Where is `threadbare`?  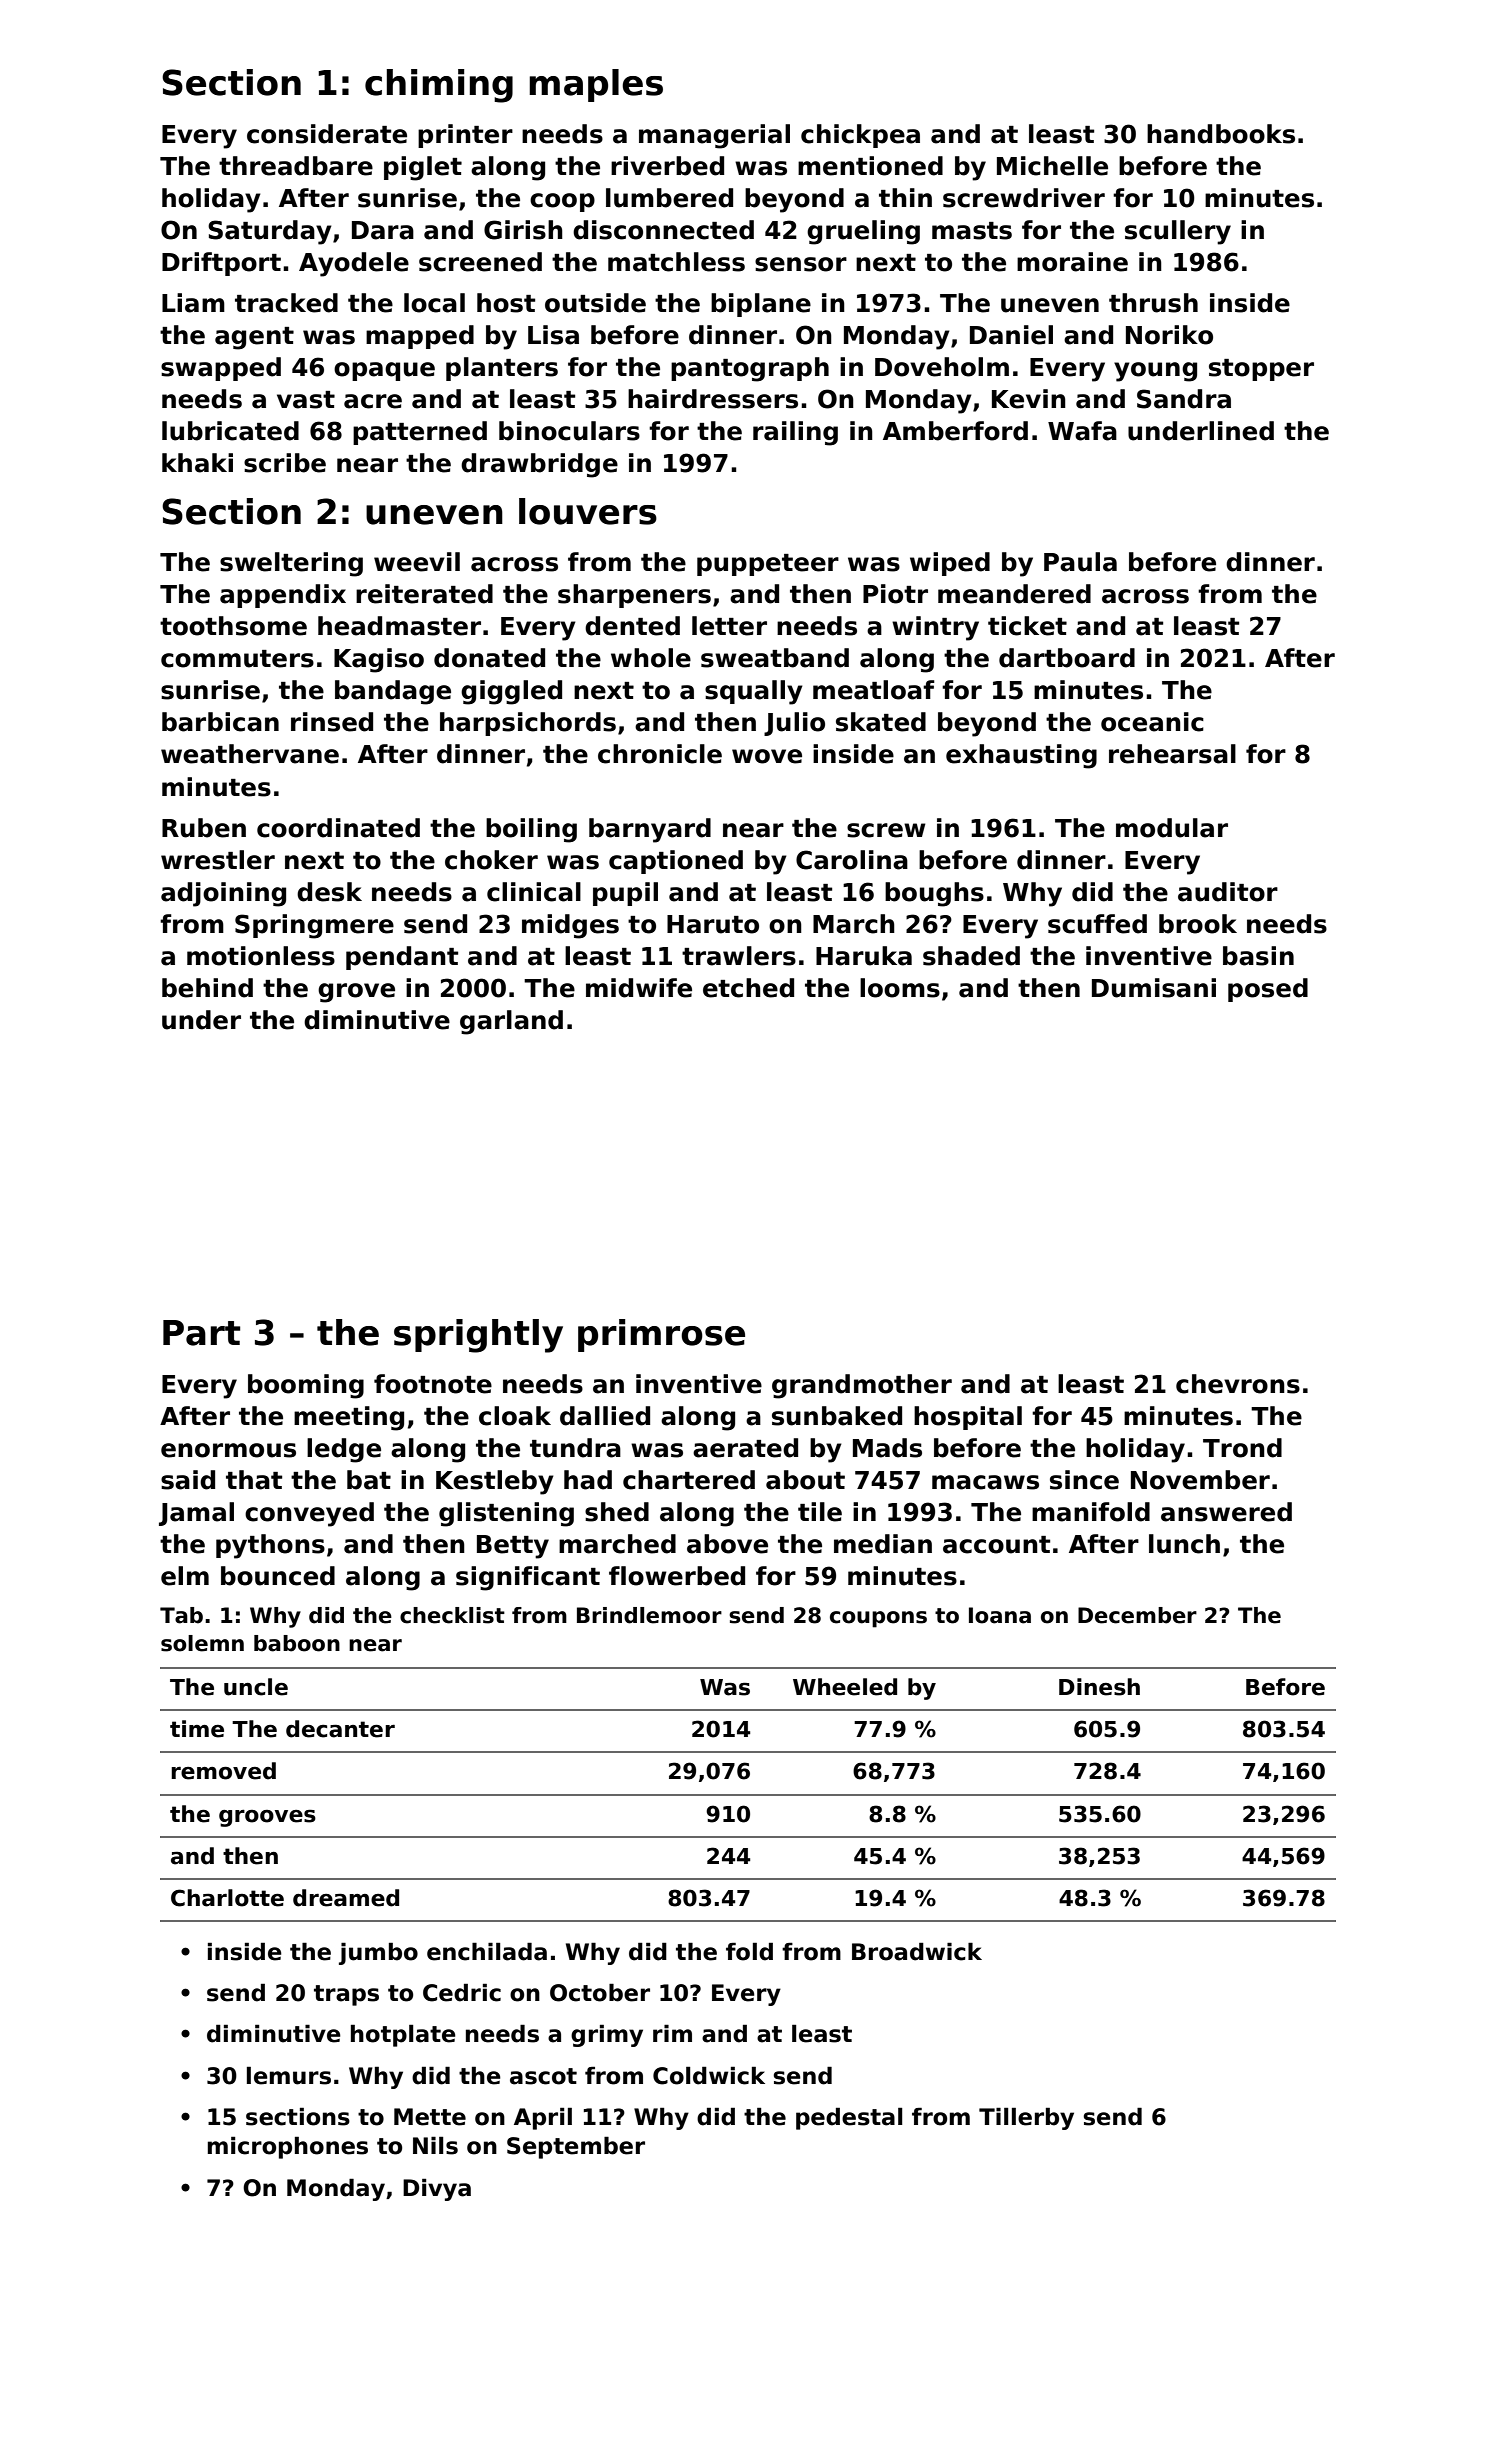
threadbare is located at coordinates (296, 166).
